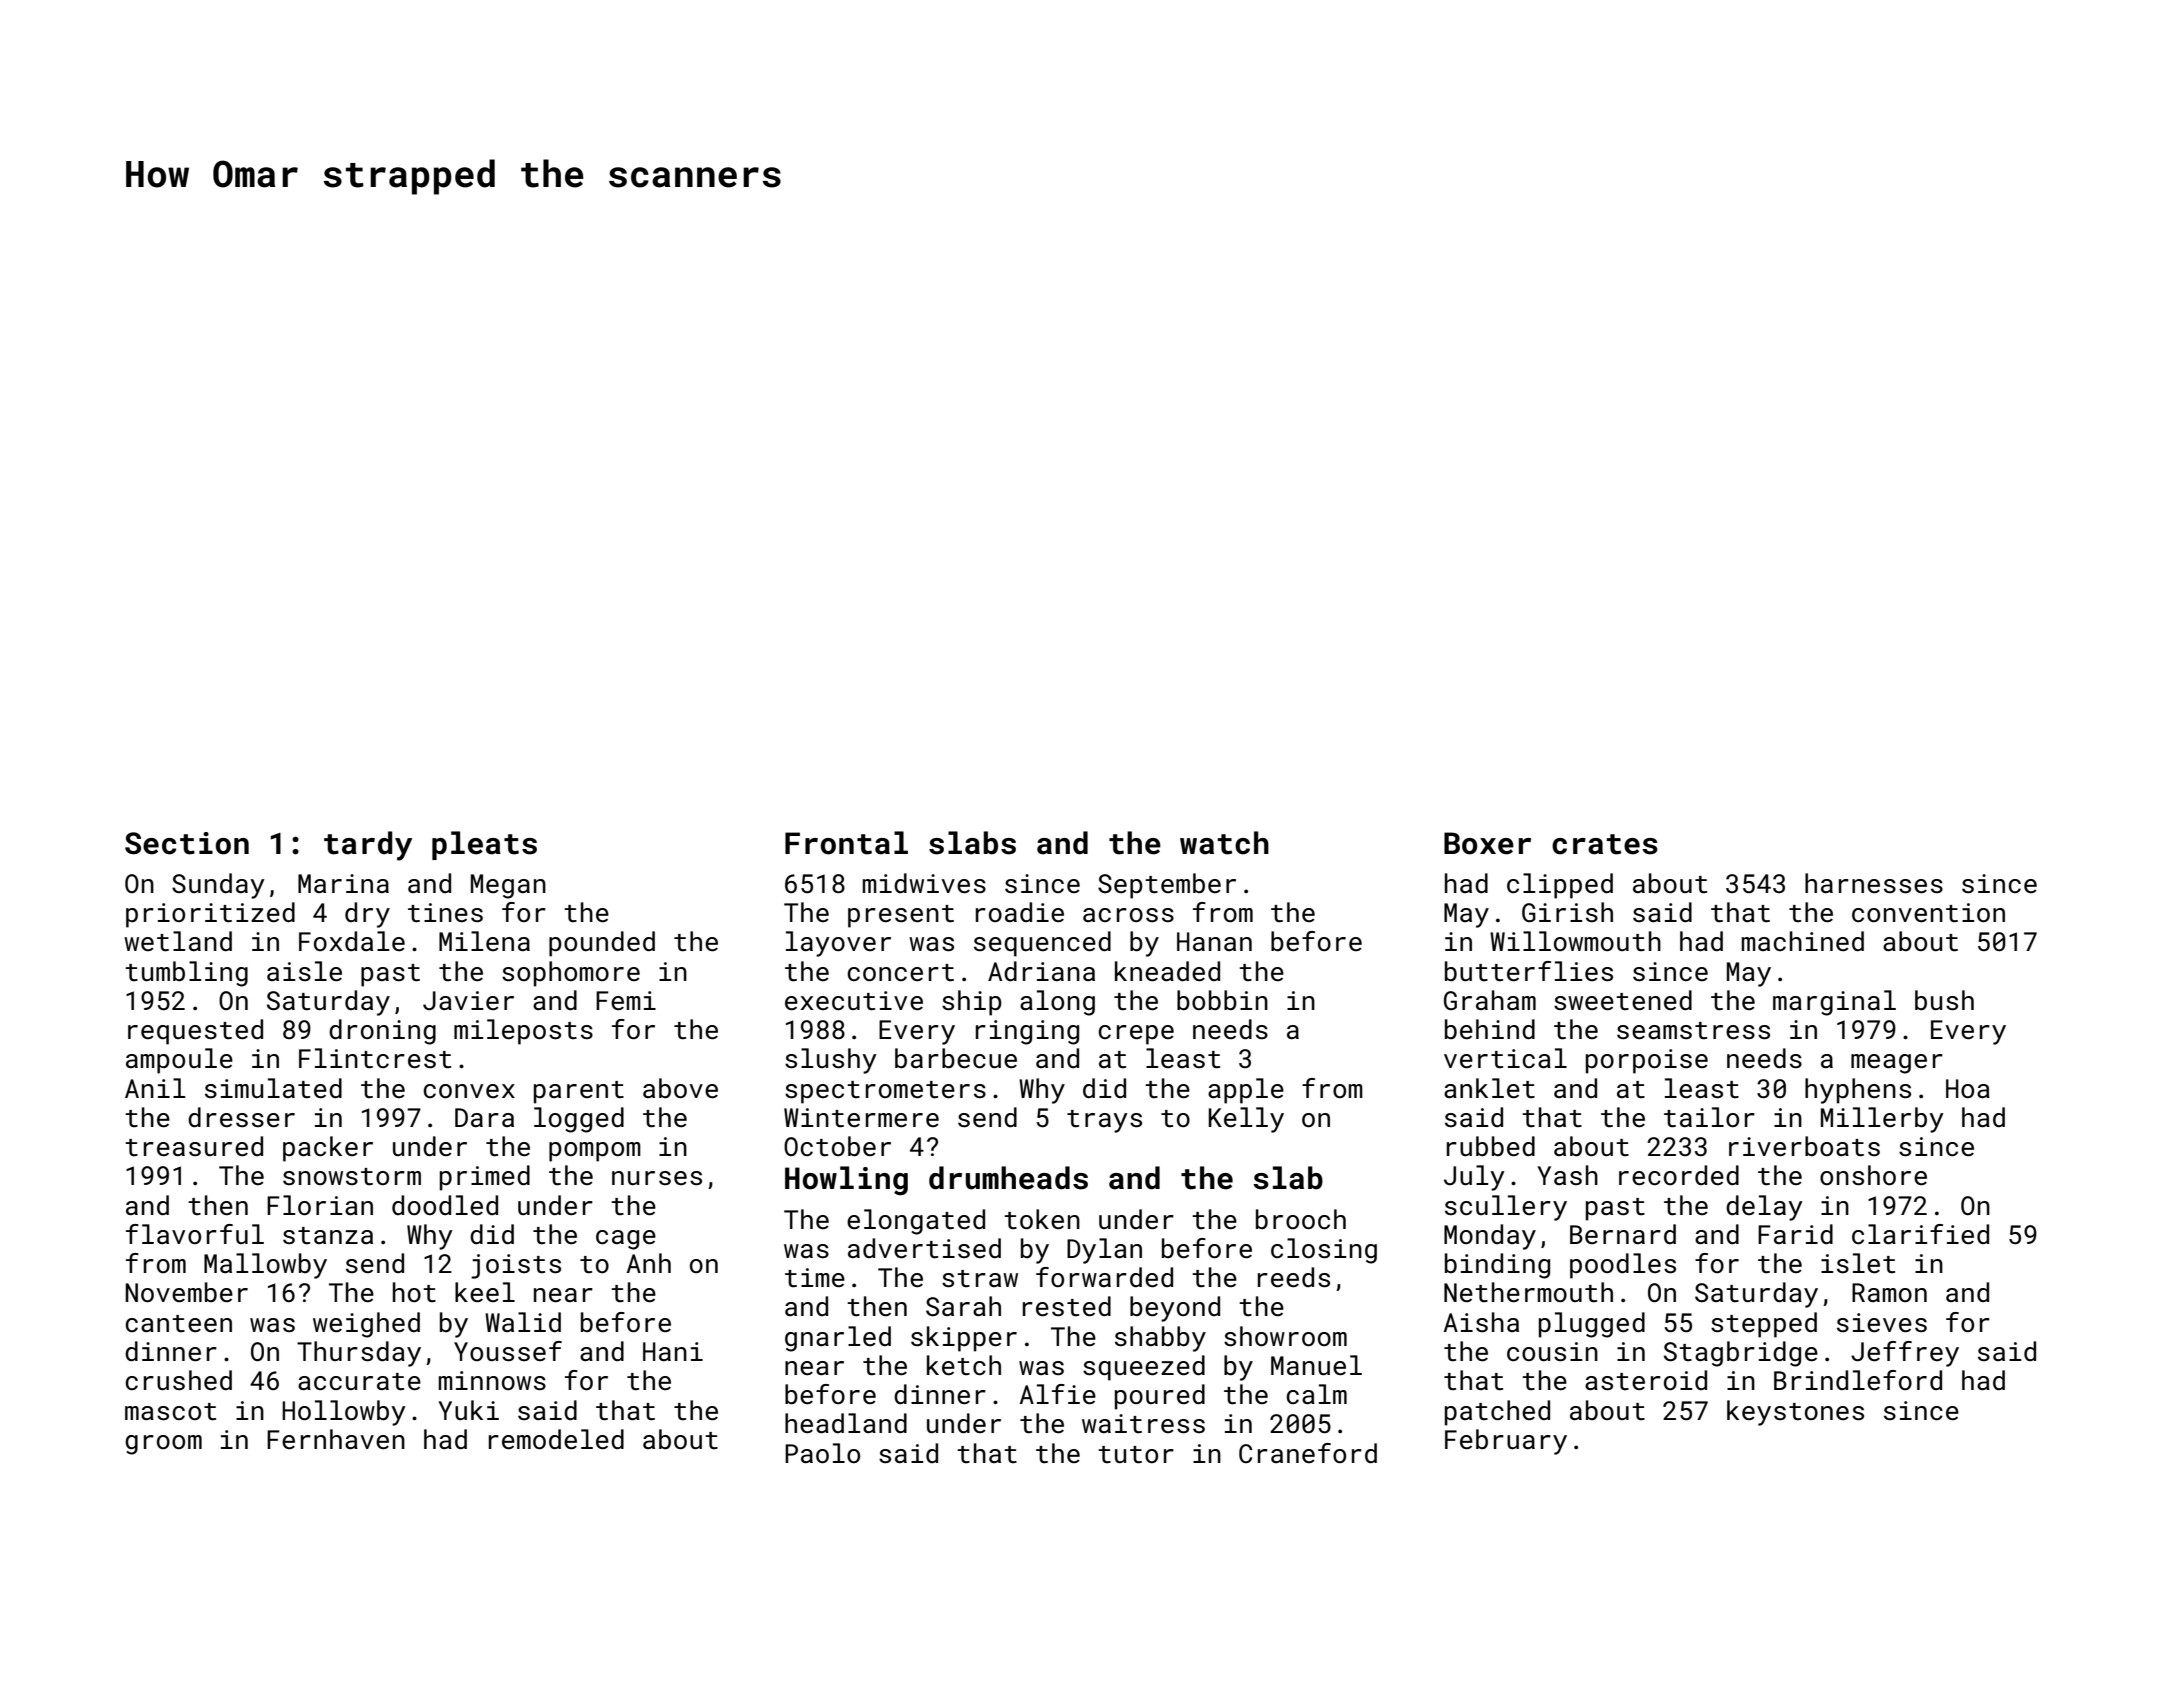  I want to click on Frontal, so click(846, 843).
